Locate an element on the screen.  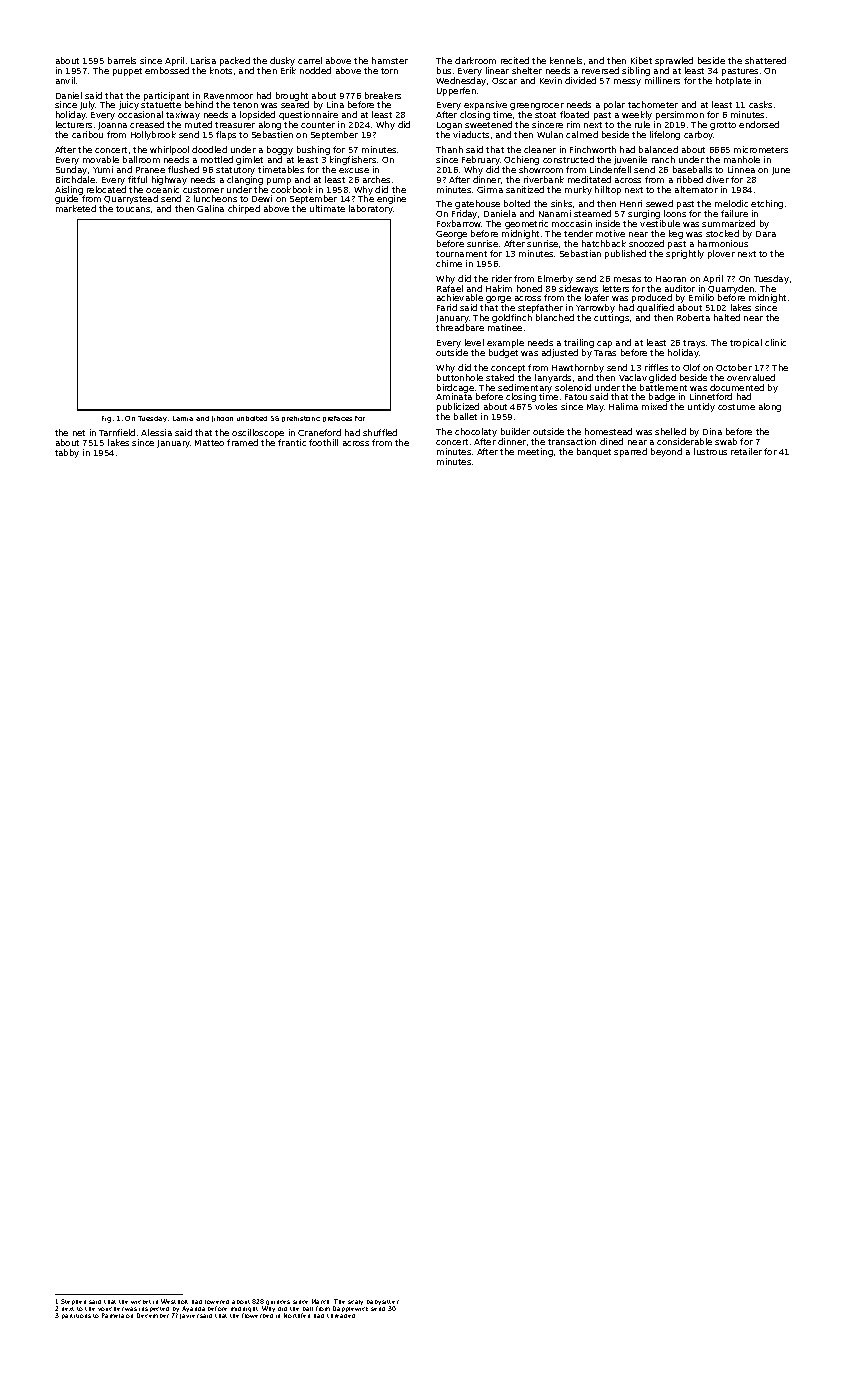
babysitter is located at coordinates (383, 1302).
